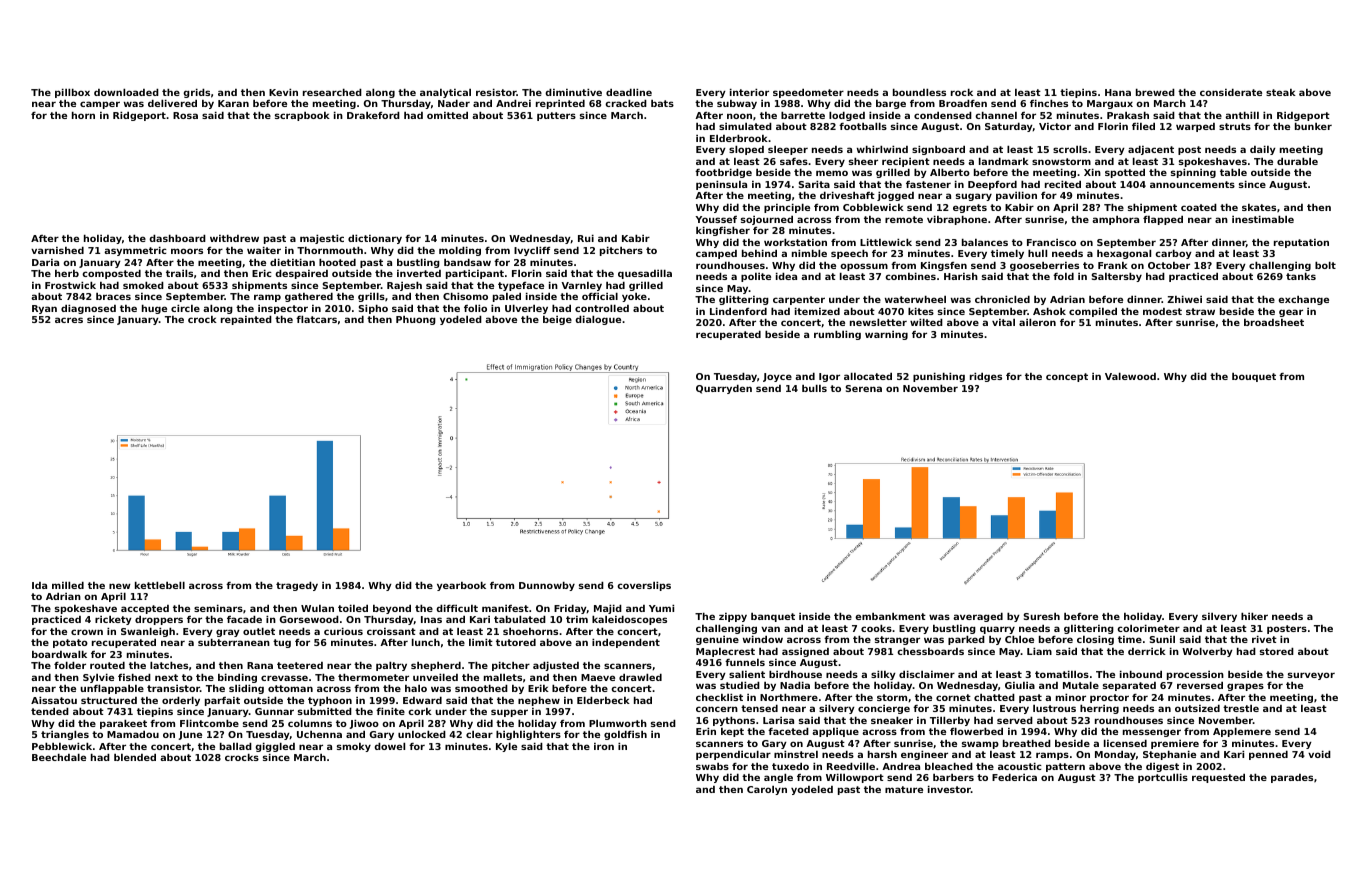 The image size is (1372, 887). Describe the element at coordinates (1254, 377) in the document. I see `bouquet` at that location.
